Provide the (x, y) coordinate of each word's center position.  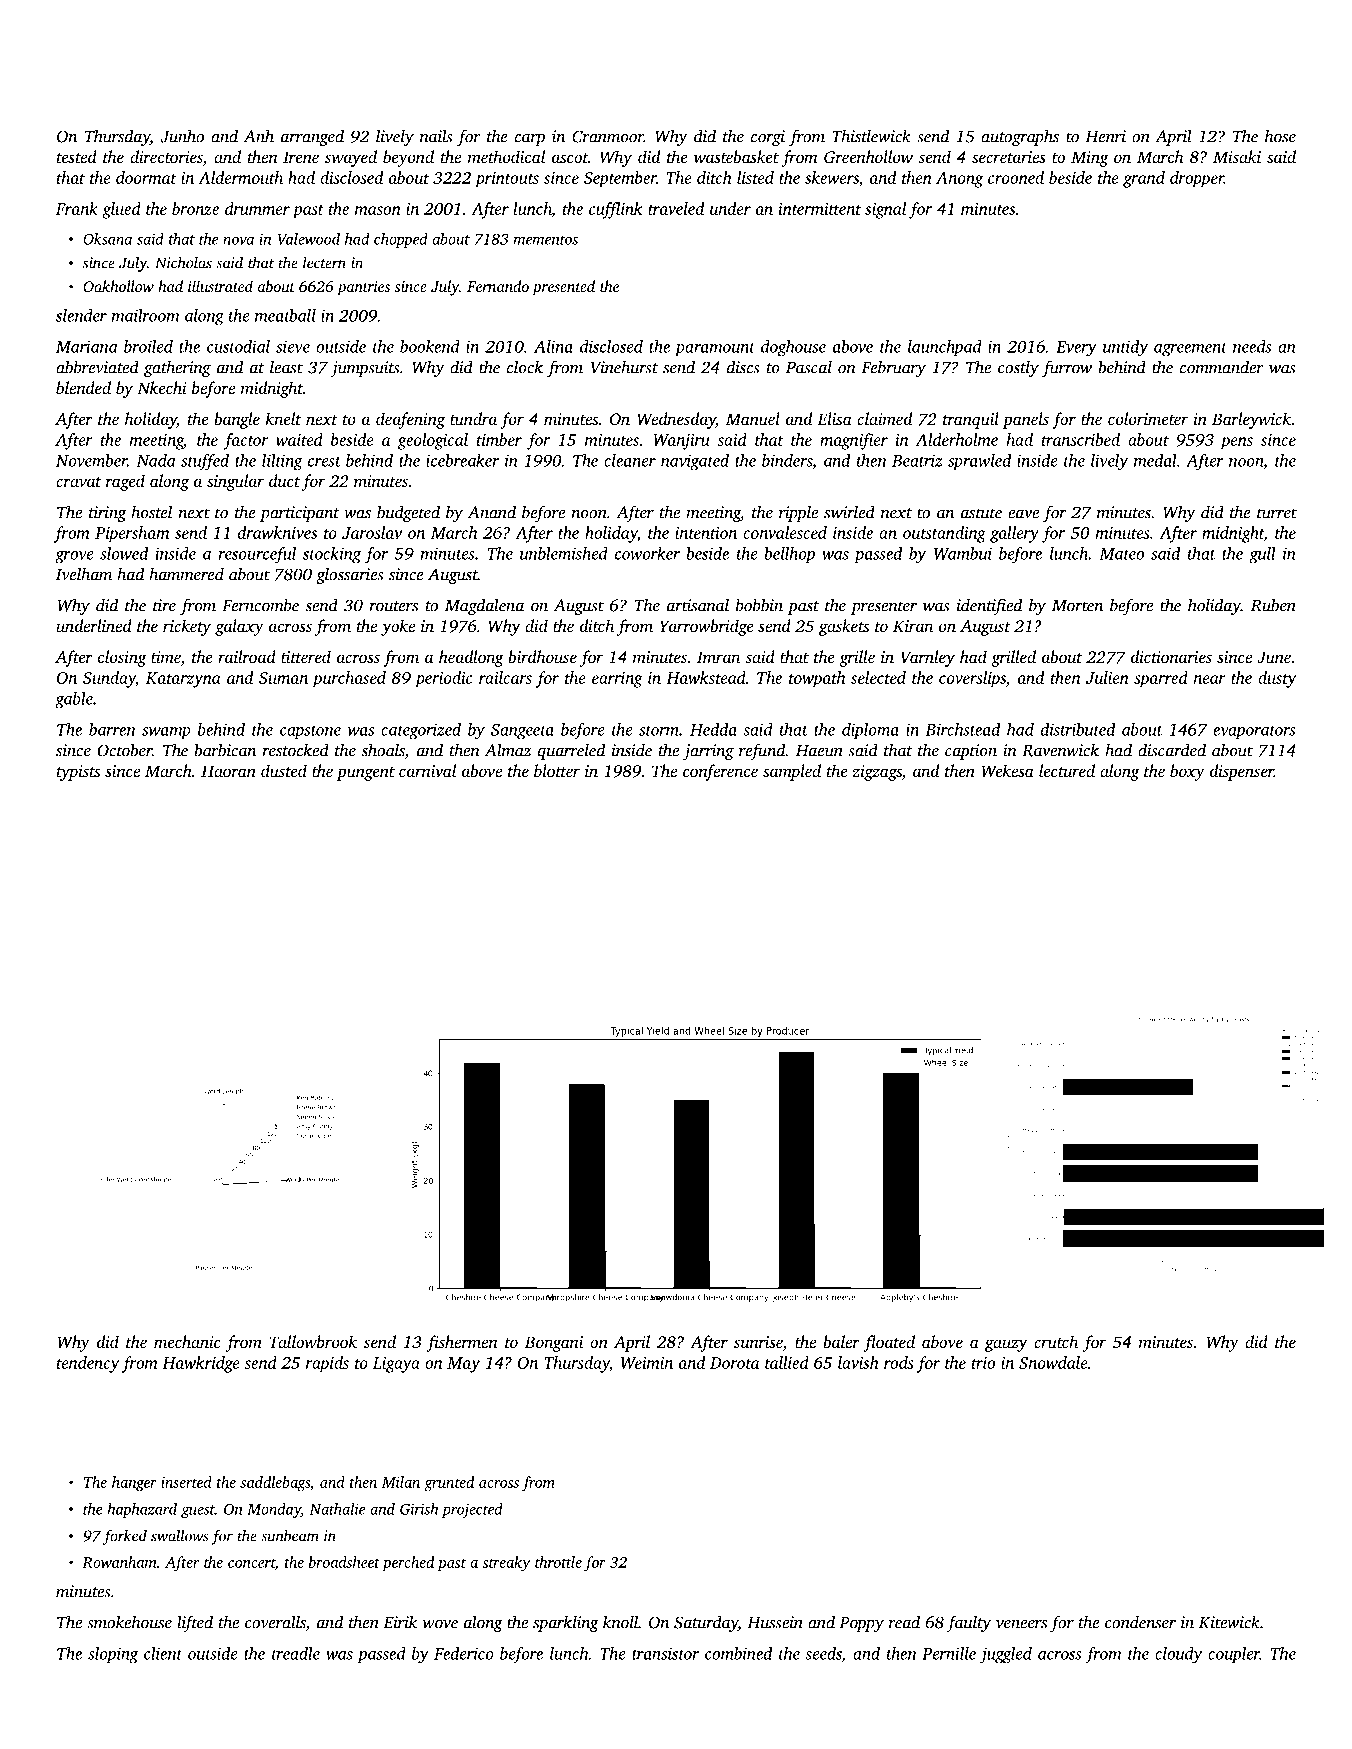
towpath (817, 679)
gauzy (1006, 1345)
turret (1277, 513)
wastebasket (736, 156)
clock (525, 367)
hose (1280, 136)
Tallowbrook (313, 1341)
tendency (88, 1364)
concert (251, 1563)
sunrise (758, 1343)
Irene (301, 157)
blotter (557, 770)
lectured (1067, 770)
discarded (1172, 750)
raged (125, 482)
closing (122, 658)
